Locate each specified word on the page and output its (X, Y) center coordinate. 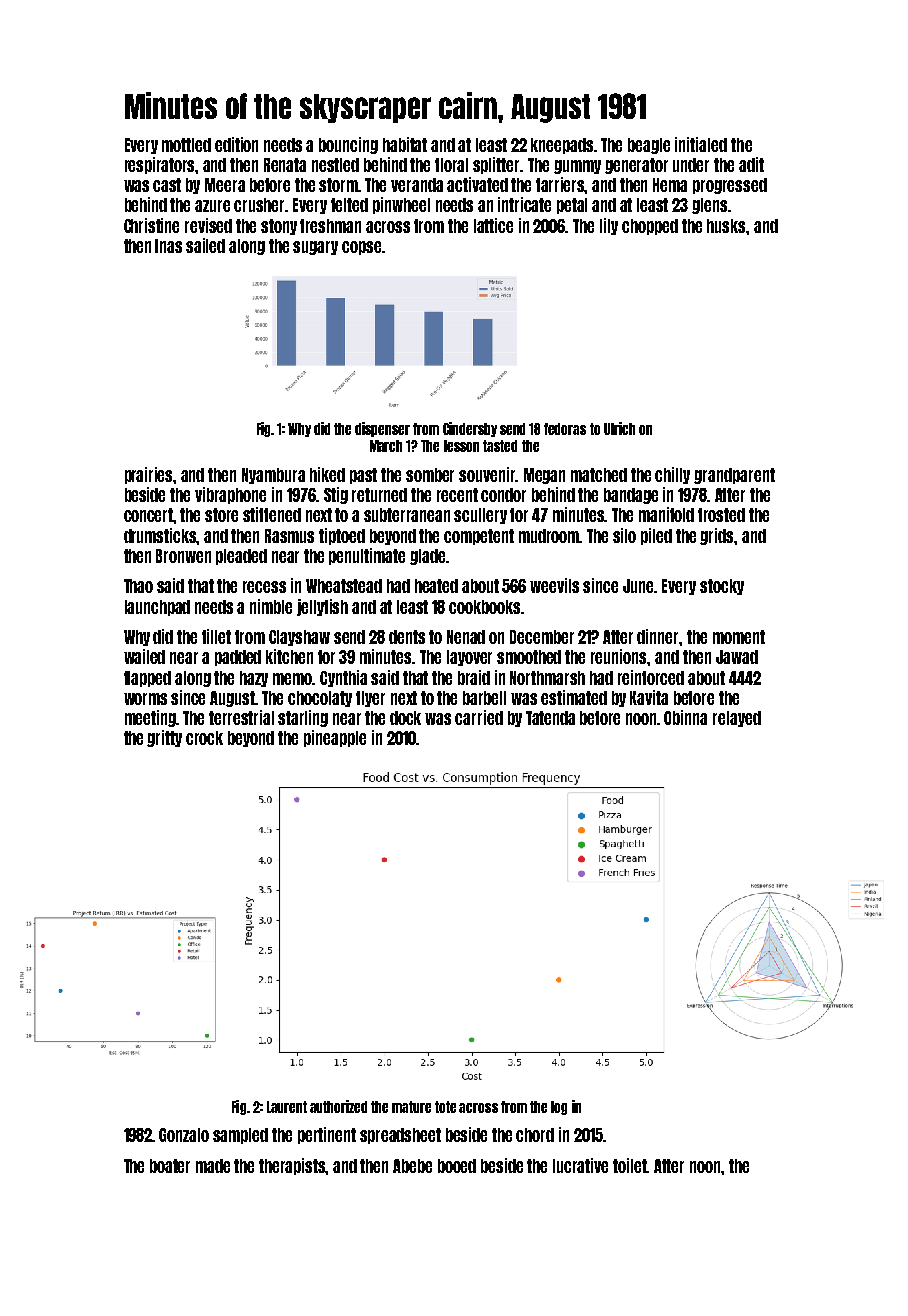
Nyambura (273, 476)
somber (430, 475)
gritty (164, 738)
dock (405, 718)
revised (208, 225)
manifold (666, 514)
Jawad (737, 657)
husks (726, 226)
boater (170, 1166)
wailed (144, 656)
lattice (493, 225)
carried (479, 717)
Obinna (685, 717)
